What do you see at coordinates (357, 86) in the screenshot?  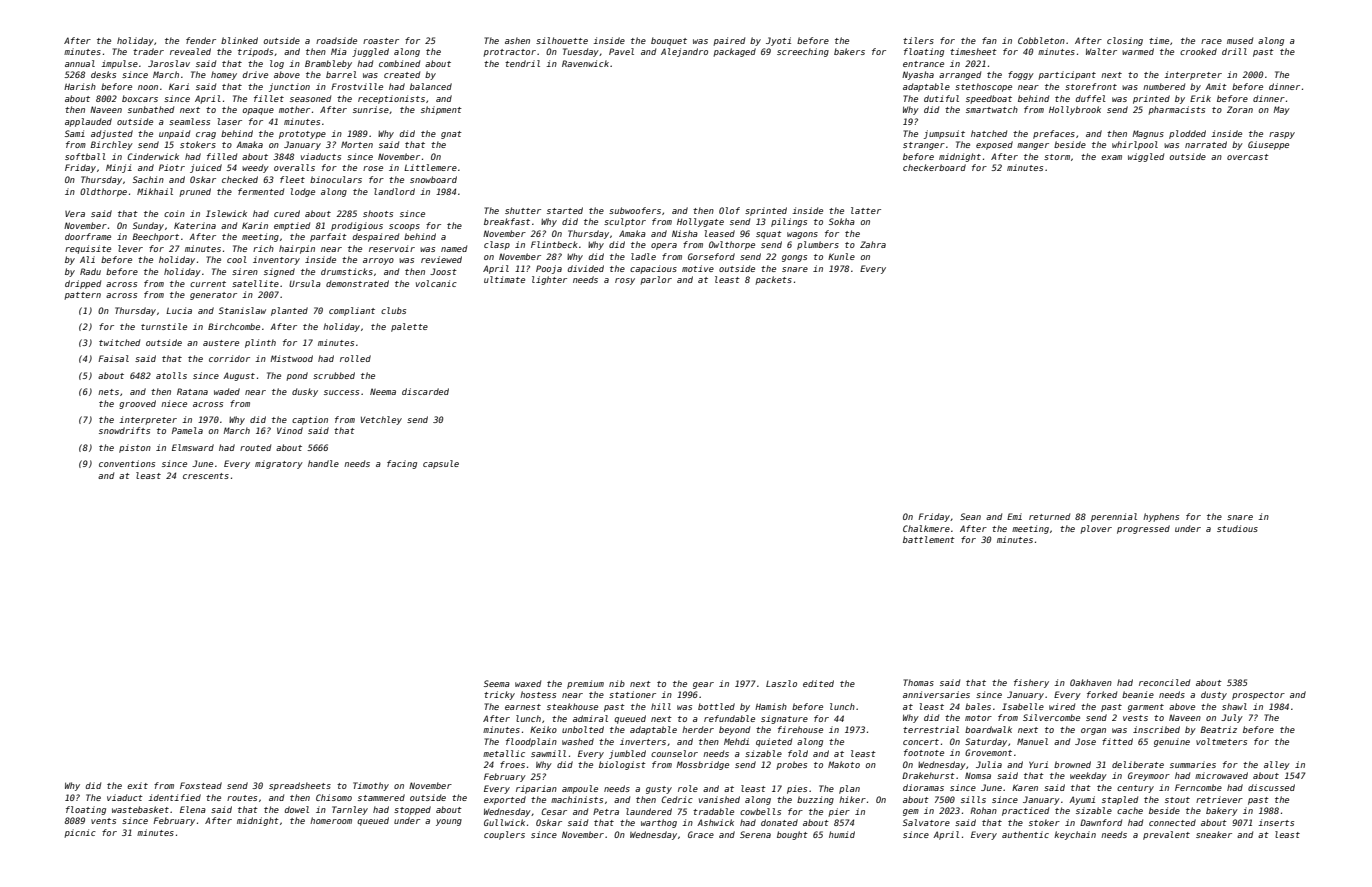 I see `Frostville` at bounding box center [357, 86].
